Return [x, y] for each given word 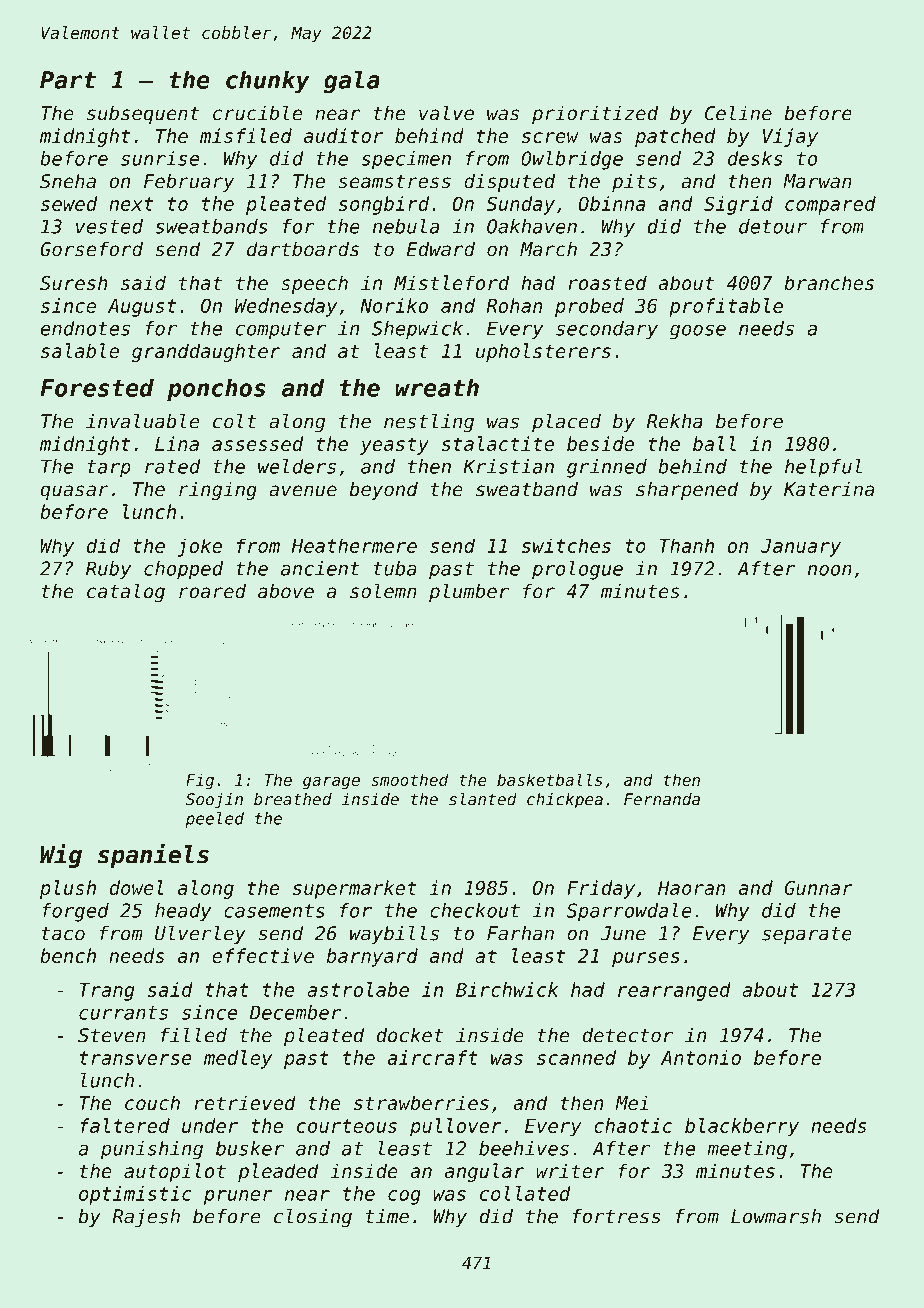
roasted [607, 283]
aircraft [432, 1057]
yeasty [394, 446]
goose [698, 332]
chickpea [565, 801]
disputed [509, 182]
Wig [61, 856]
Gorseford [91, 249]
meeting [747, 1150]
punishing [152, 1150]
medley [238, 1059]
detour [773, 226]
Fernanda [662, 799]
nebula [406, 226]
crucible [257, 113]
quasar [75, 492]
